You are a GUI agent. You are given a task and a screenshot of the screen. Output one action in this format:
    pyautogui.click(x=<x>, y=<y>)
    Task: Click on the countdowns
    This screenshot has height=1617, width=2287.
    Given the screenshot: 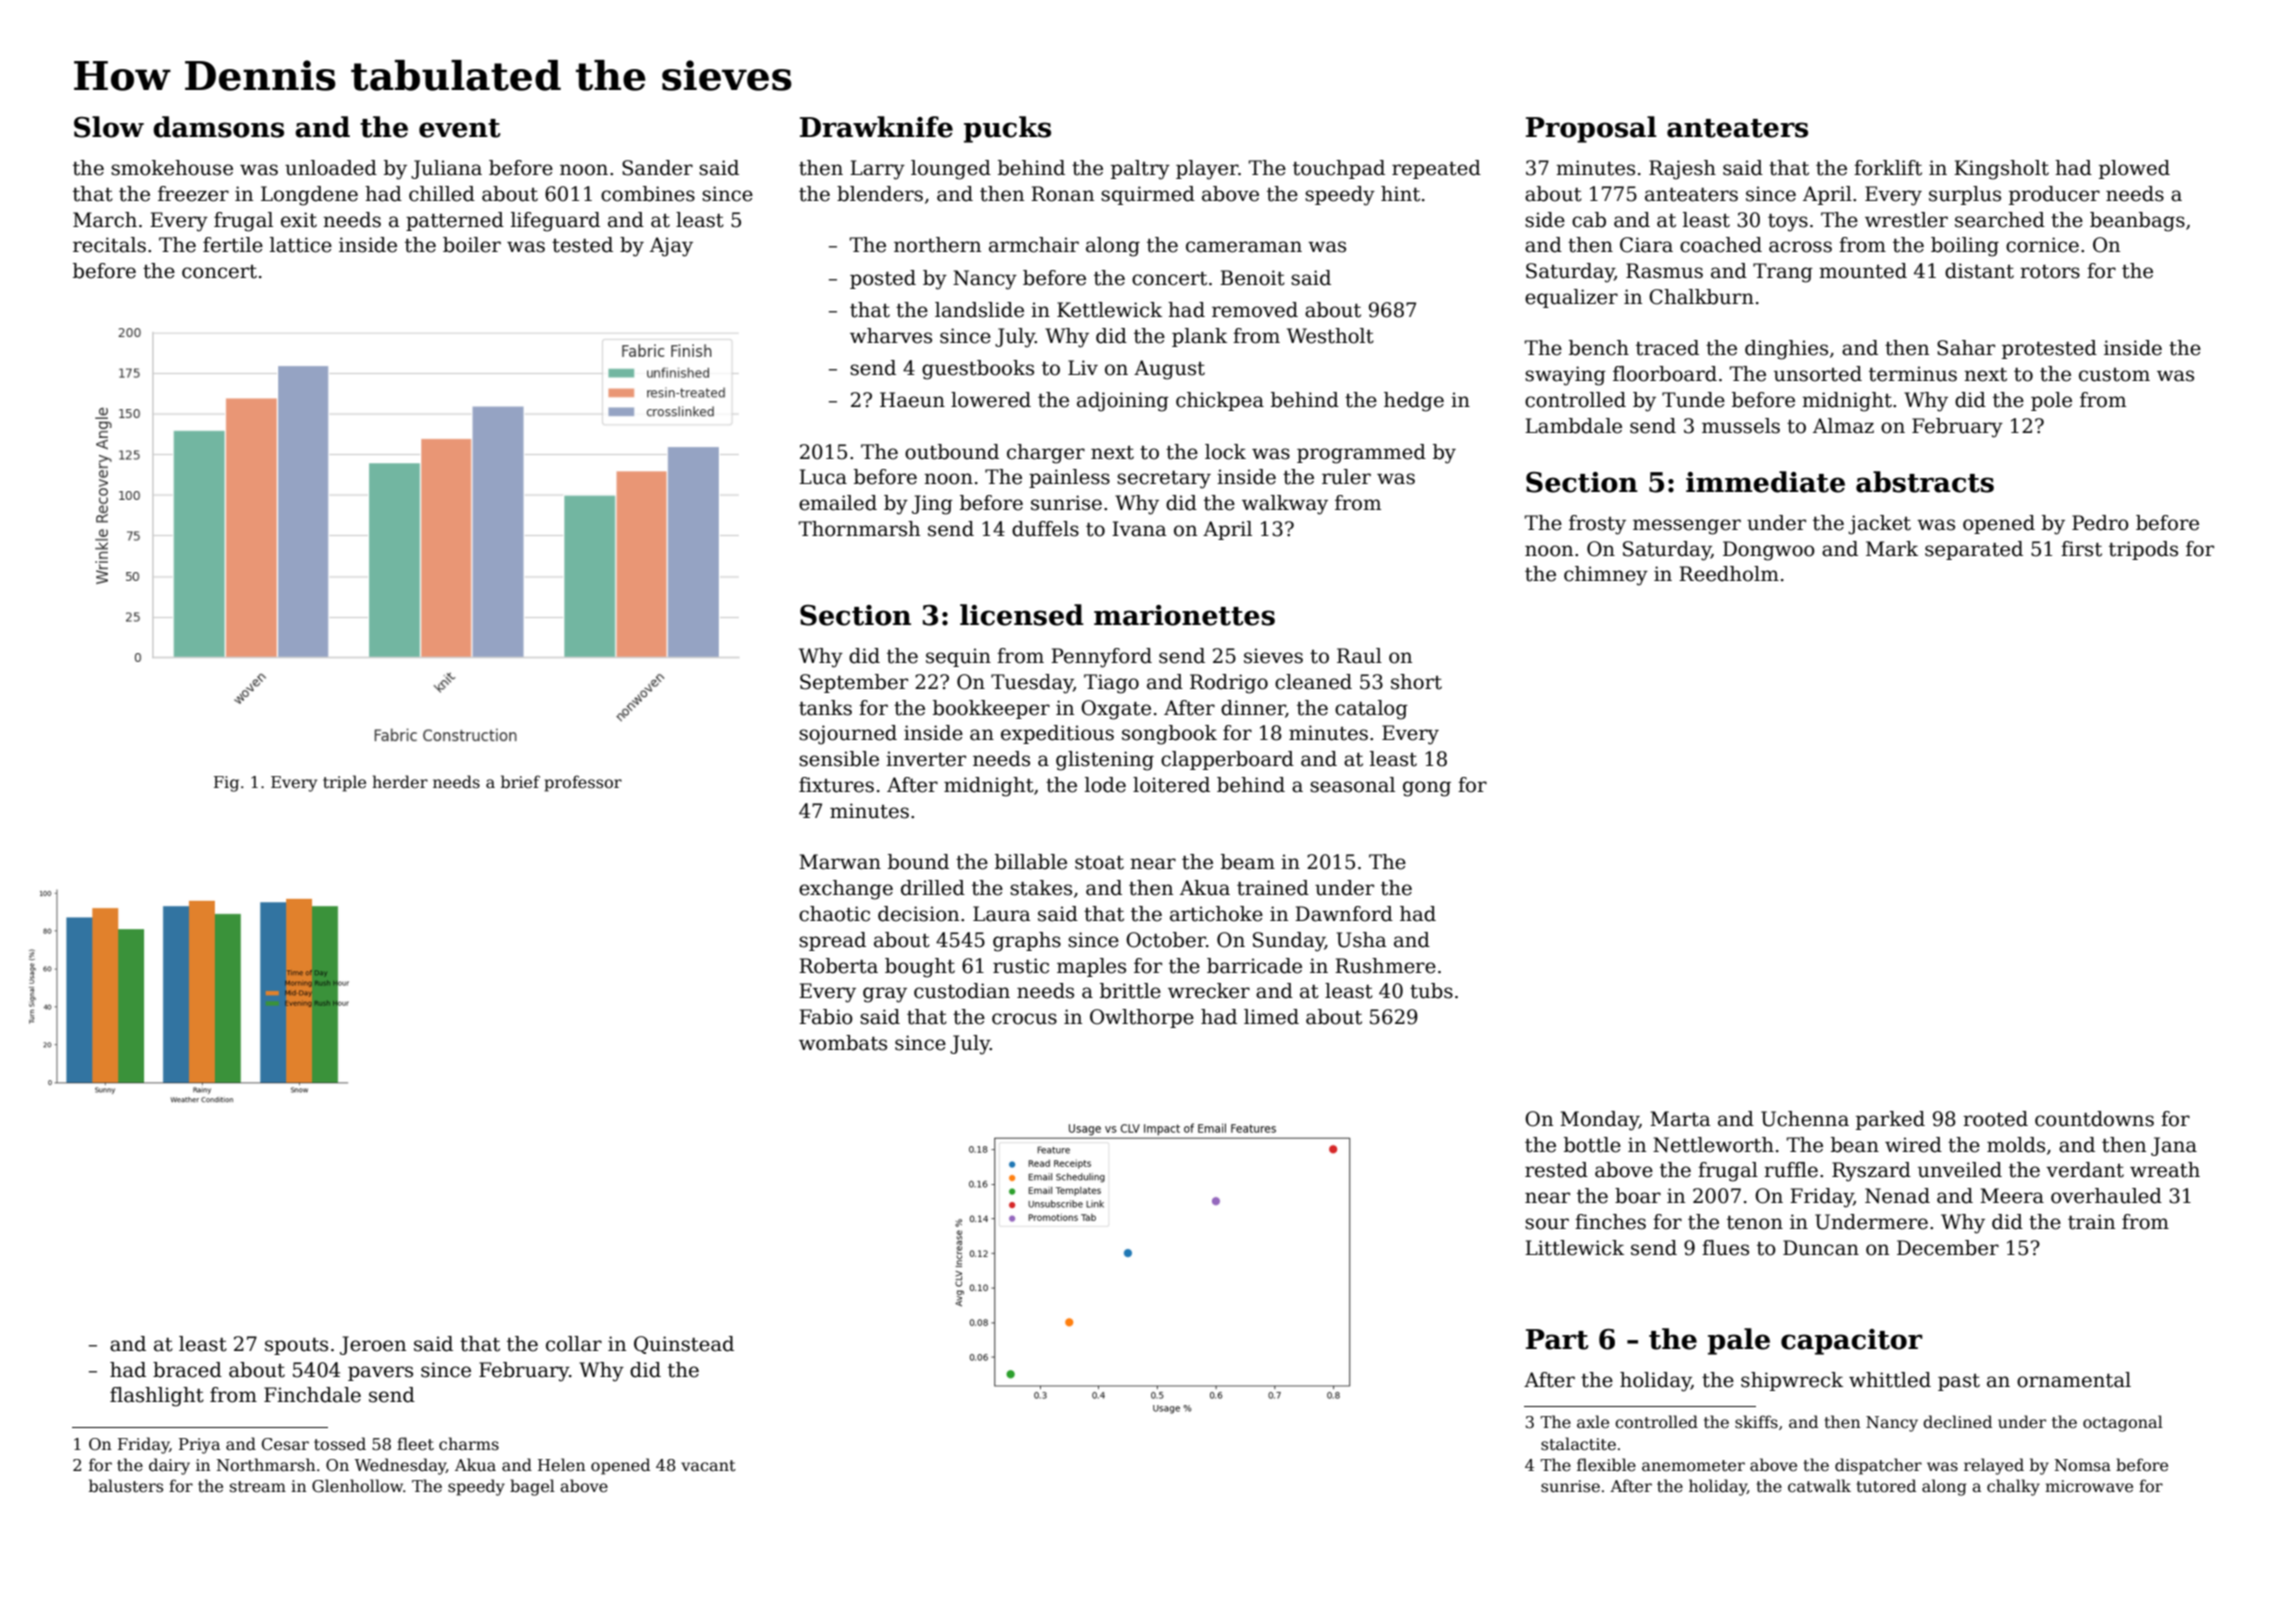 What is the action you would take?
    pyautogui.click(x=2094, y=1119)
